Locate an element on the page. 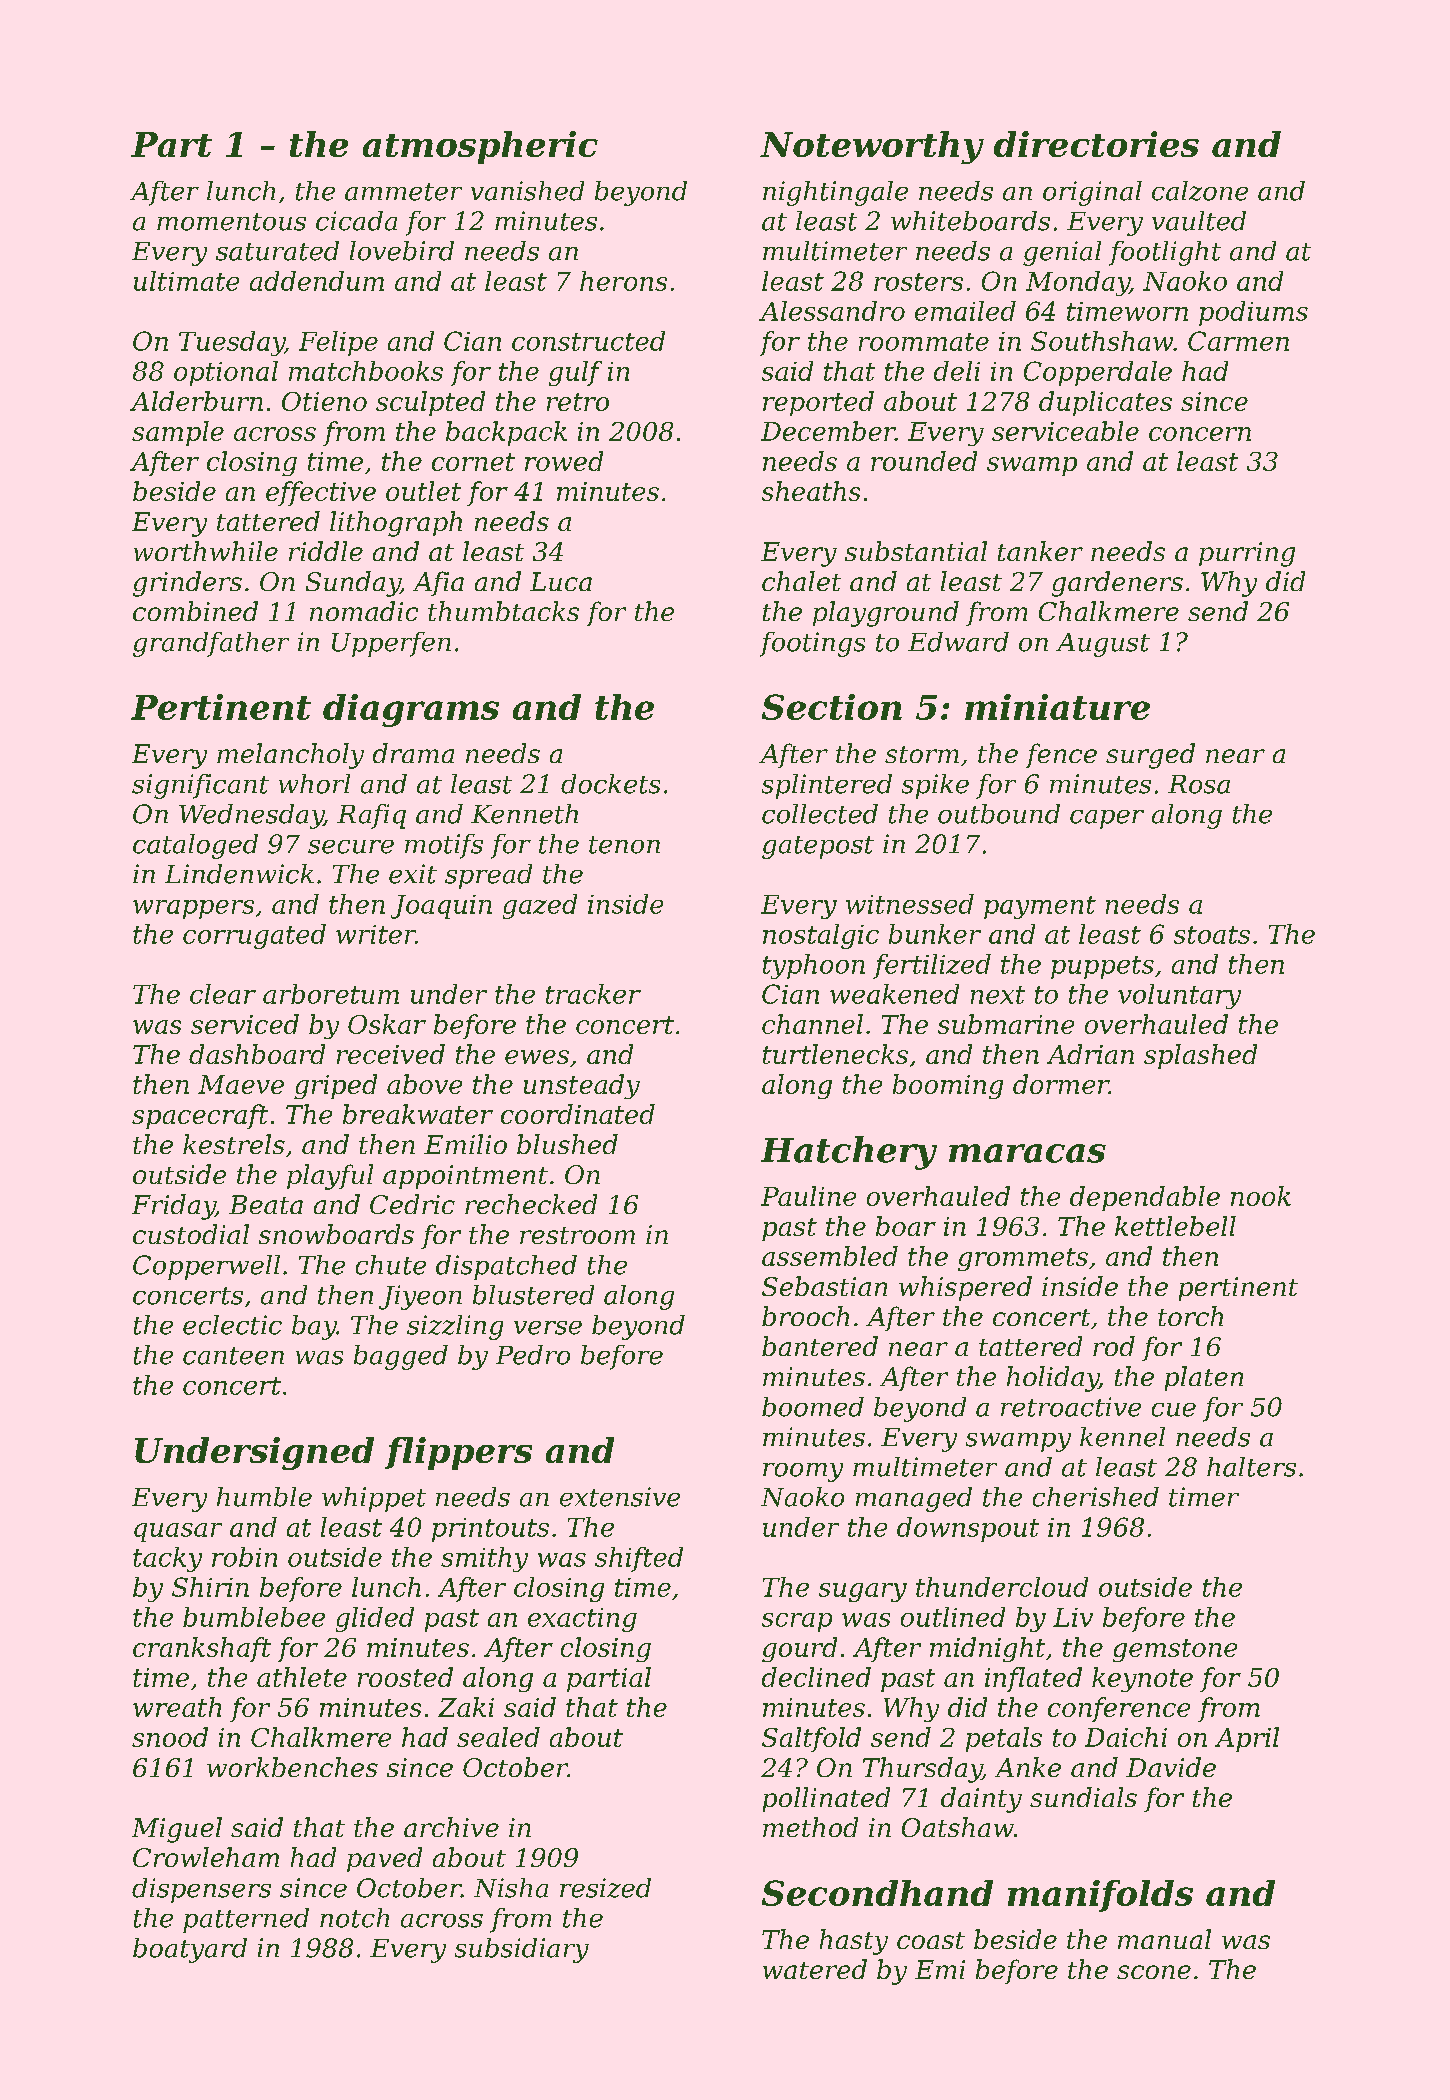 The image size is (1450, 2100). Tuesday is located at coordinates (232, 343).
